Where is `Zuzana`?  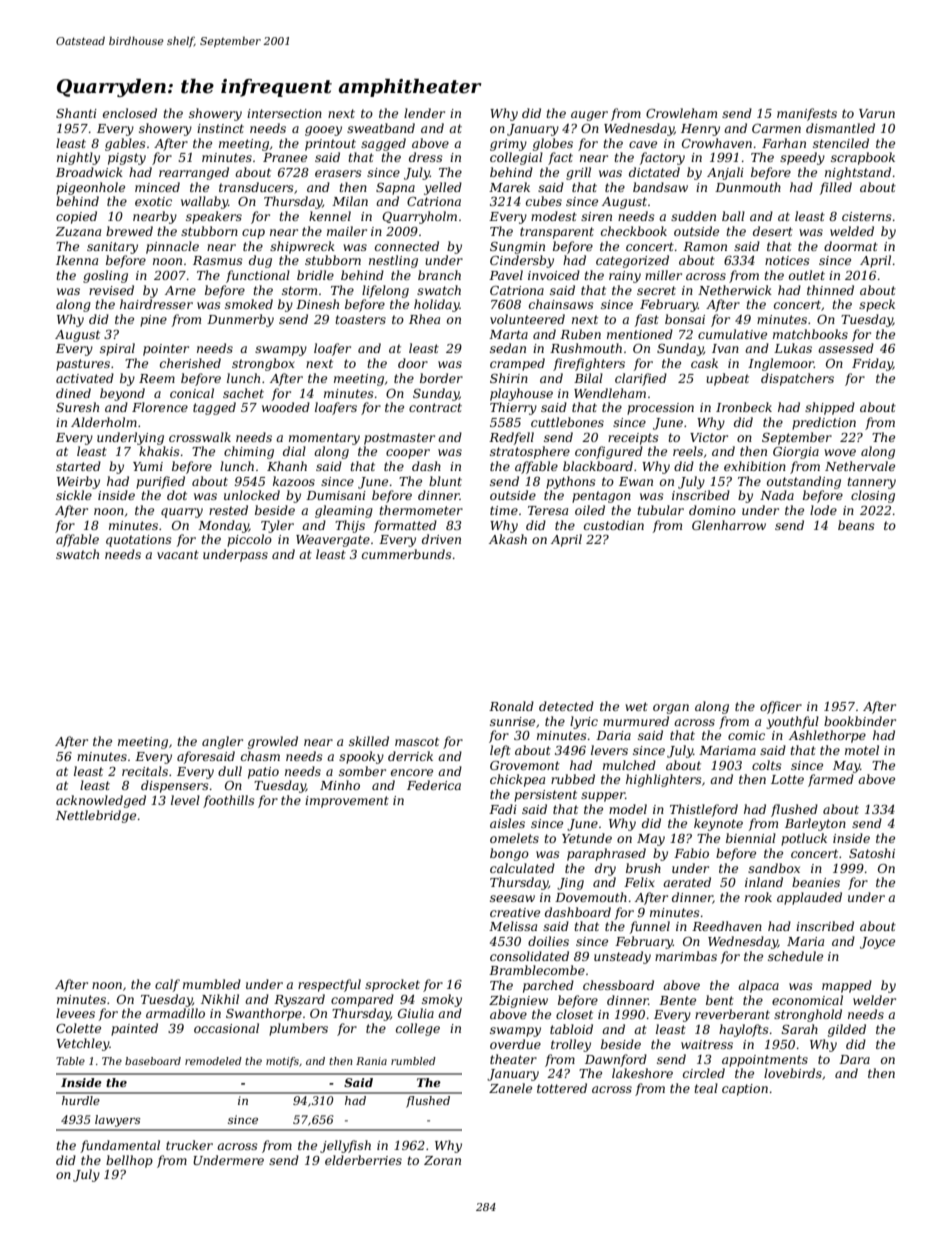
Zuzana is located at coordinates (78, 232).
